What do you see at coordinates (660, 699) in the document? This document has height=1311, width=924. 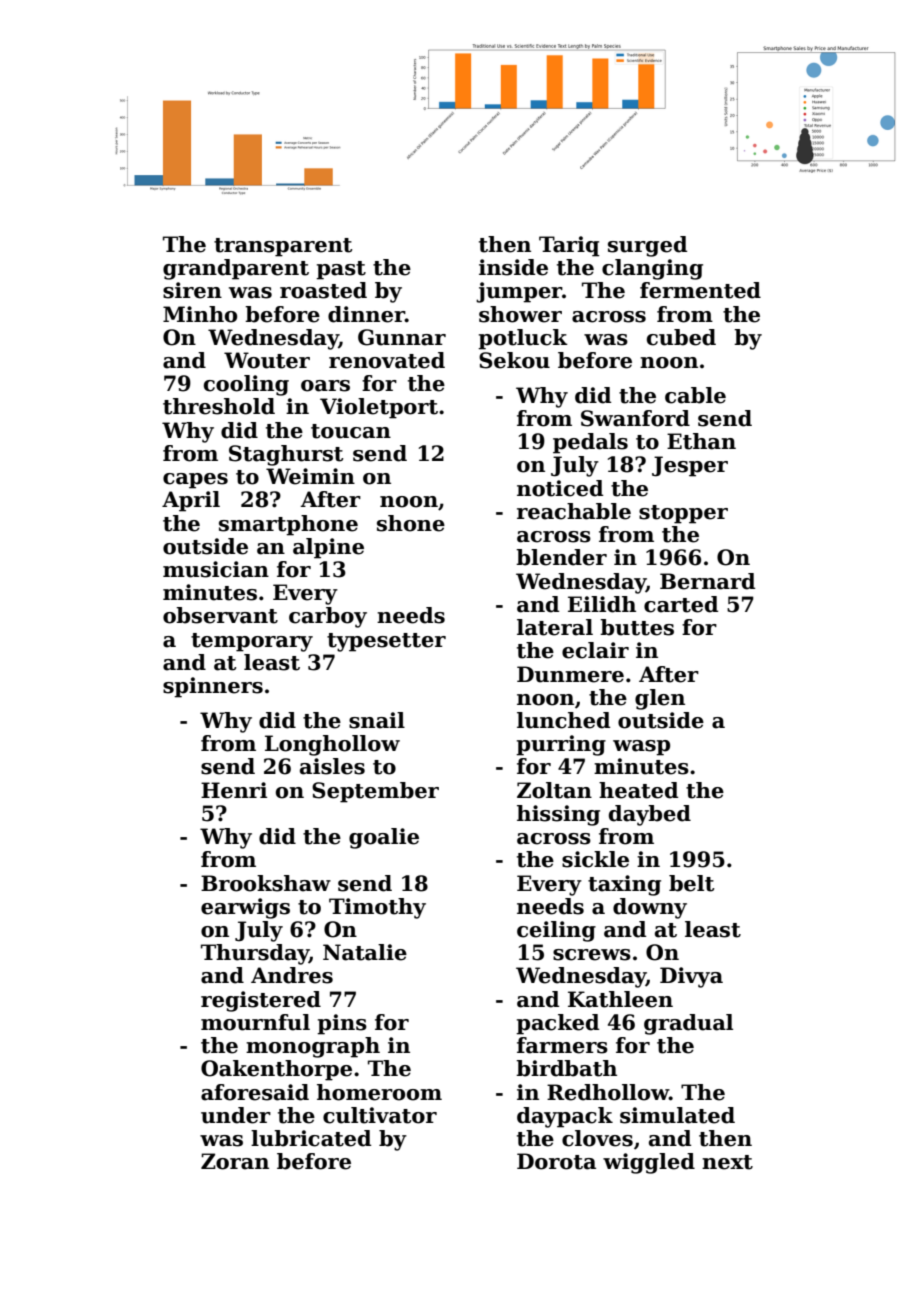 I see `glen` at bounding box center [660, 699].
